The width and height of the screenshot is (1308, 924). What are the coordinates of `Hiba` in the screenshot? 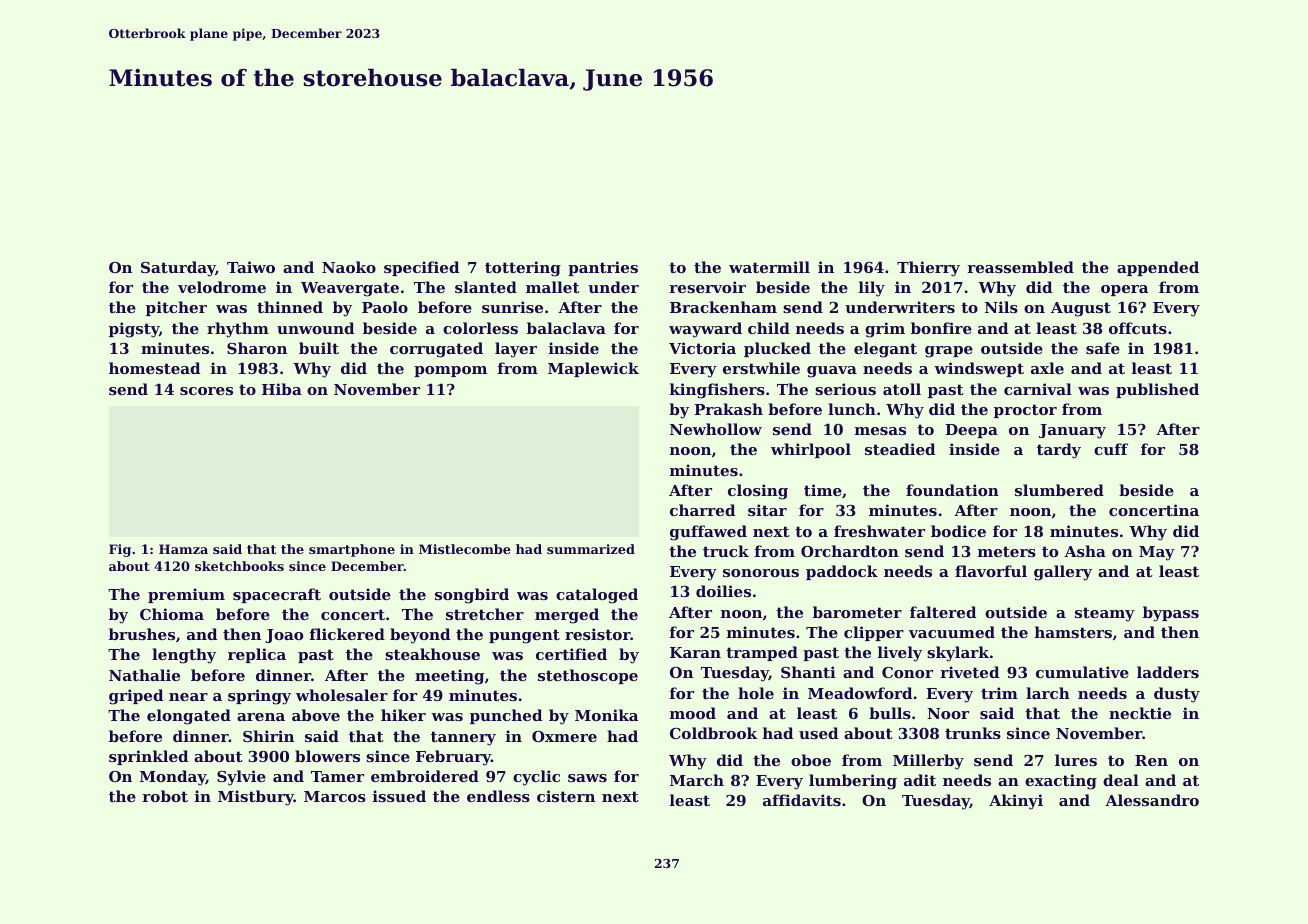 It's located at (282, 389).
